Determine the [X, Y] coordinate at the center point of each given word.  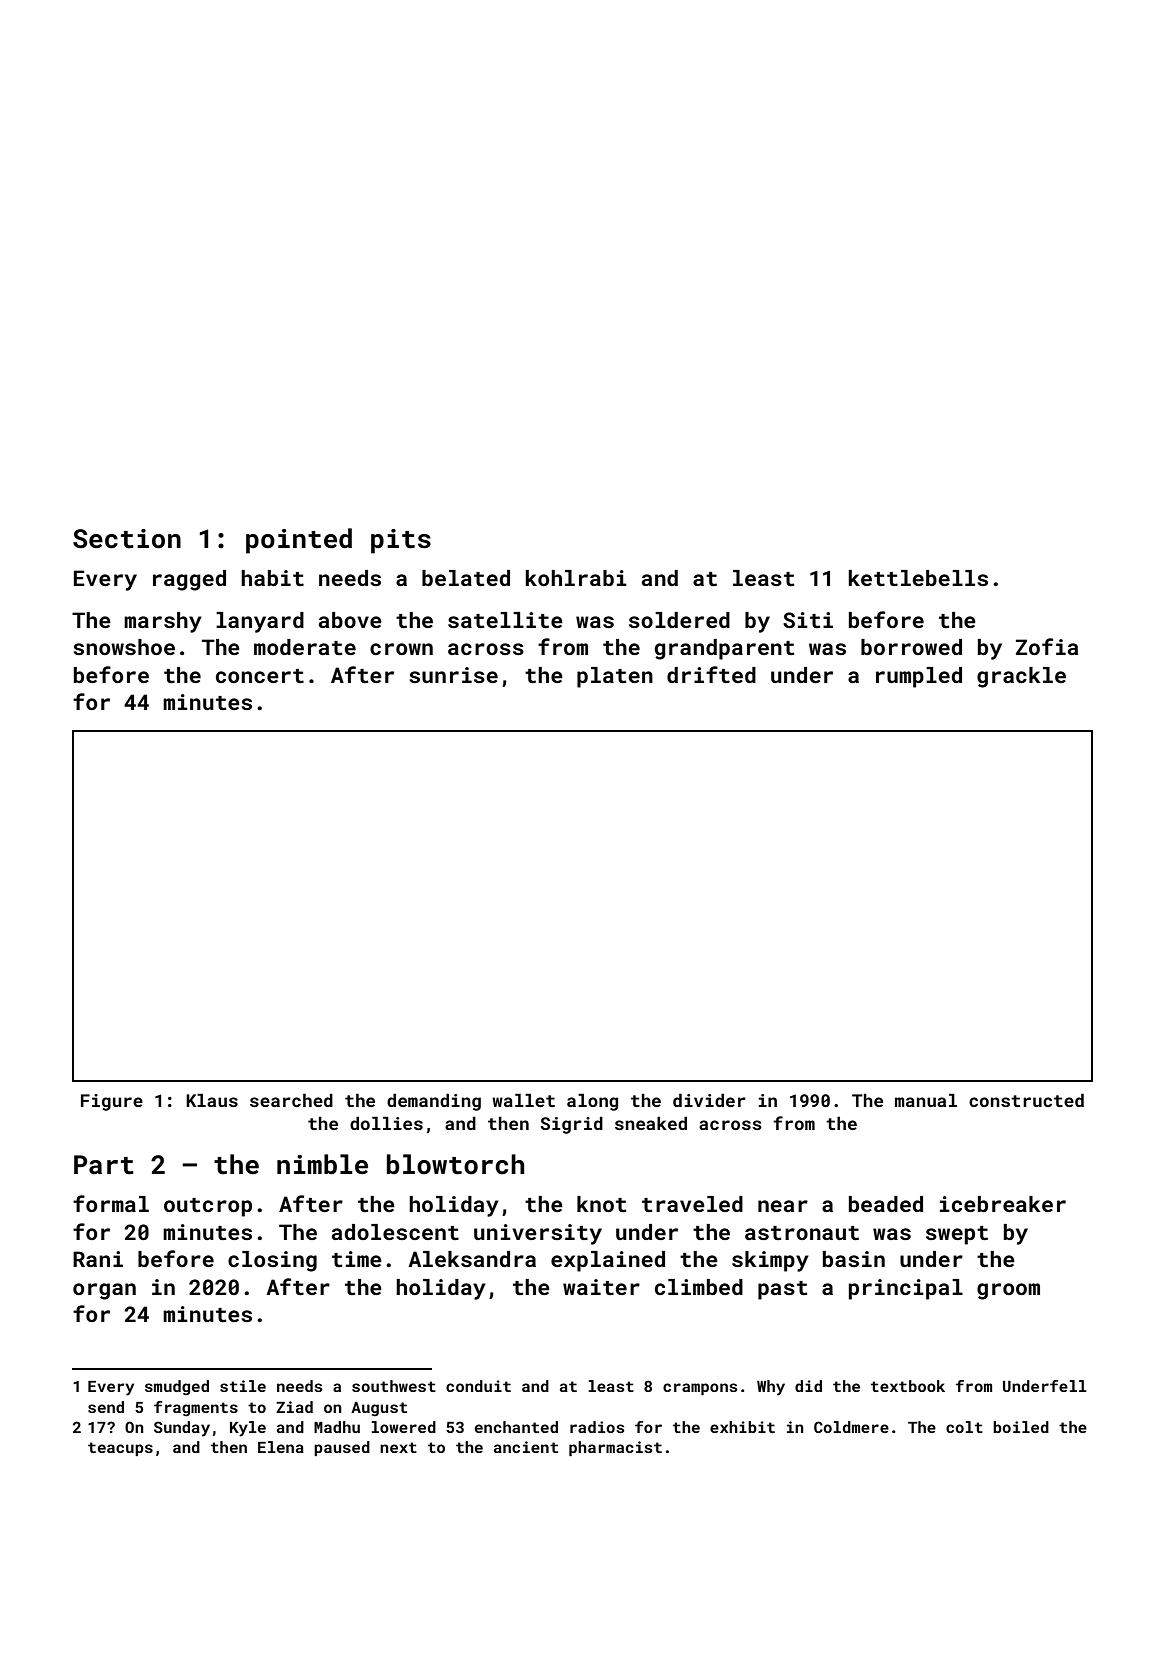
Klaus [212, 1100]
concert [260, 676]
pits [401, 541]
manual [926, 1100]
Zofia [1047, 646]
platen [615, 677]
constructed [1026, 1100]
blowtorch [455, 1164]
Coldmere [851, 1427]
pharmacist [615, 1448]
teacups [120, 1449]
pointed [299, 541]
